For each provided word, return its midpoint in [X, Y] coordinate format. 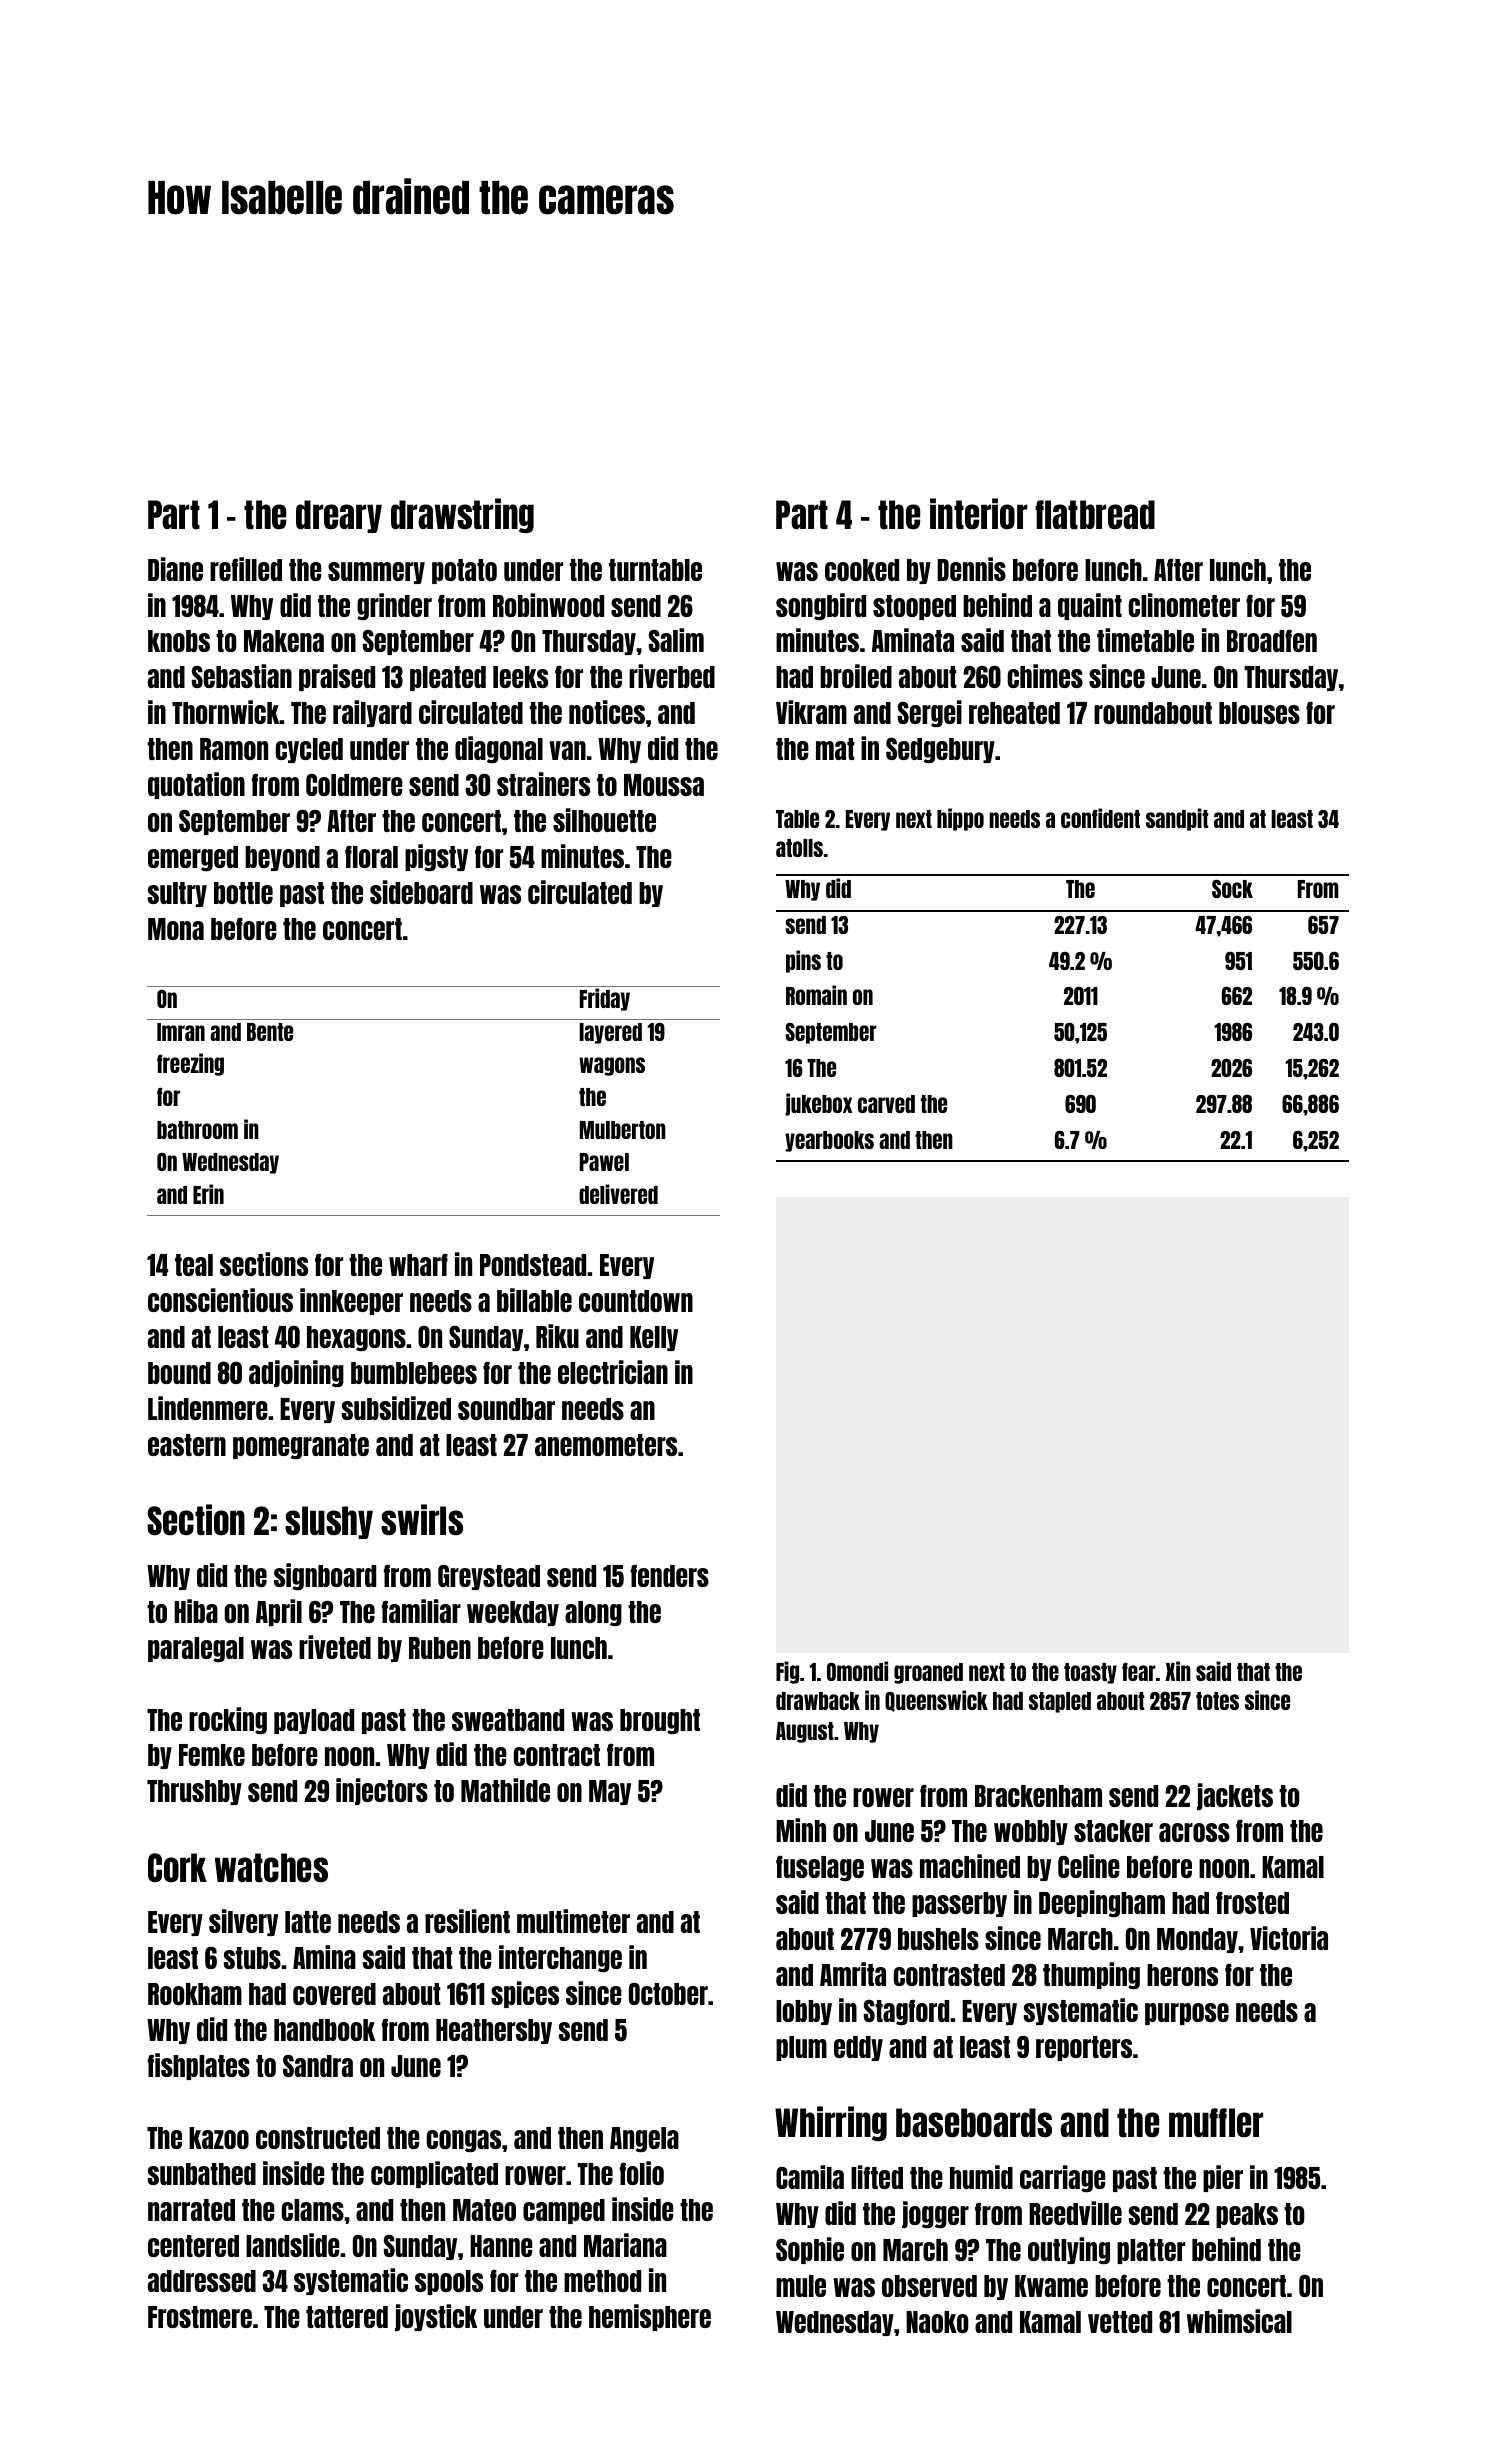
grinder [394, 606]
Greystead [489, 1577]
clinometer [1184, 605]
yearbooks [829, 1141]
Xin [1178, 1671]
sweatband [508, 1720]
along [593, 1613]
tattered [347, 2317]
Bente [270, 1032]
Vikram [811, 712]
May [610, 1792]
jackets [1235, 1796]
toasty [1090, 1673]
